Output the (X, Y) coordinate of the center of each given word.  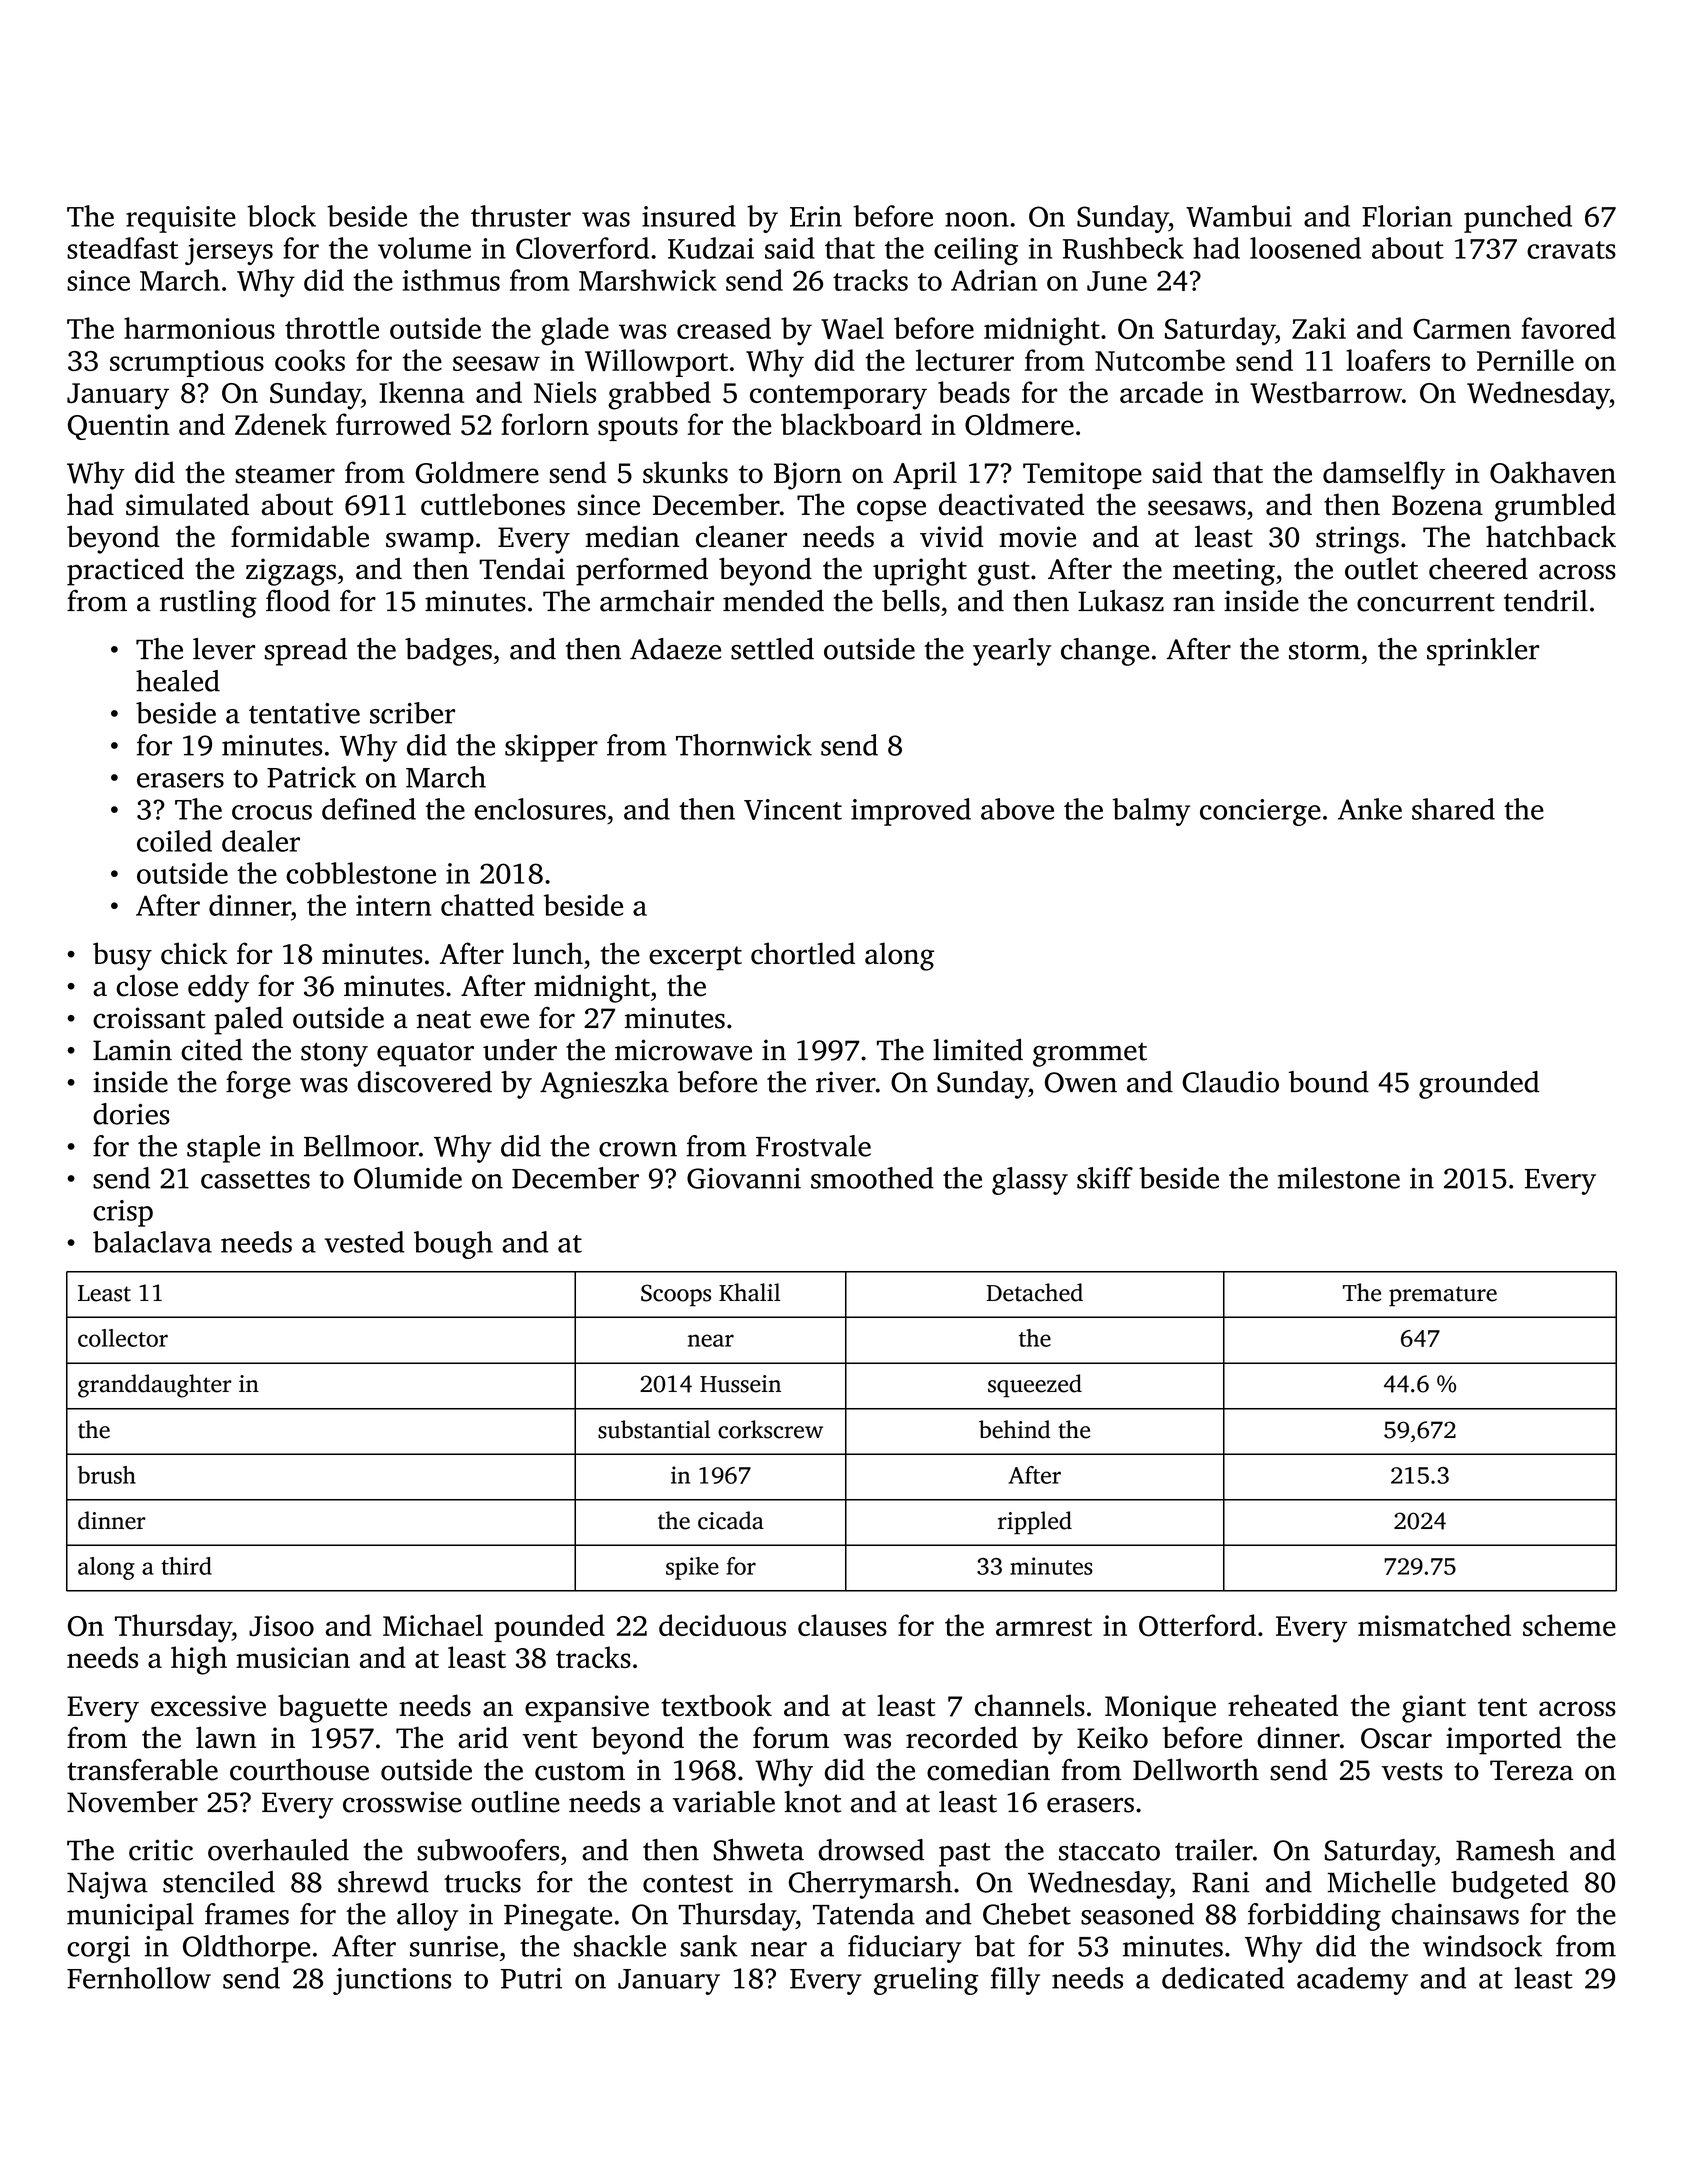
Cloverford (582, 248)
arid (483, 1737)
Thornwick (744, 745)
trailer (1214, 1850)
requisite (181, 219)
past (965, 1854)
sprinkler (1483, 652)
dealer (261, 841)
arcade (1161, 392)
